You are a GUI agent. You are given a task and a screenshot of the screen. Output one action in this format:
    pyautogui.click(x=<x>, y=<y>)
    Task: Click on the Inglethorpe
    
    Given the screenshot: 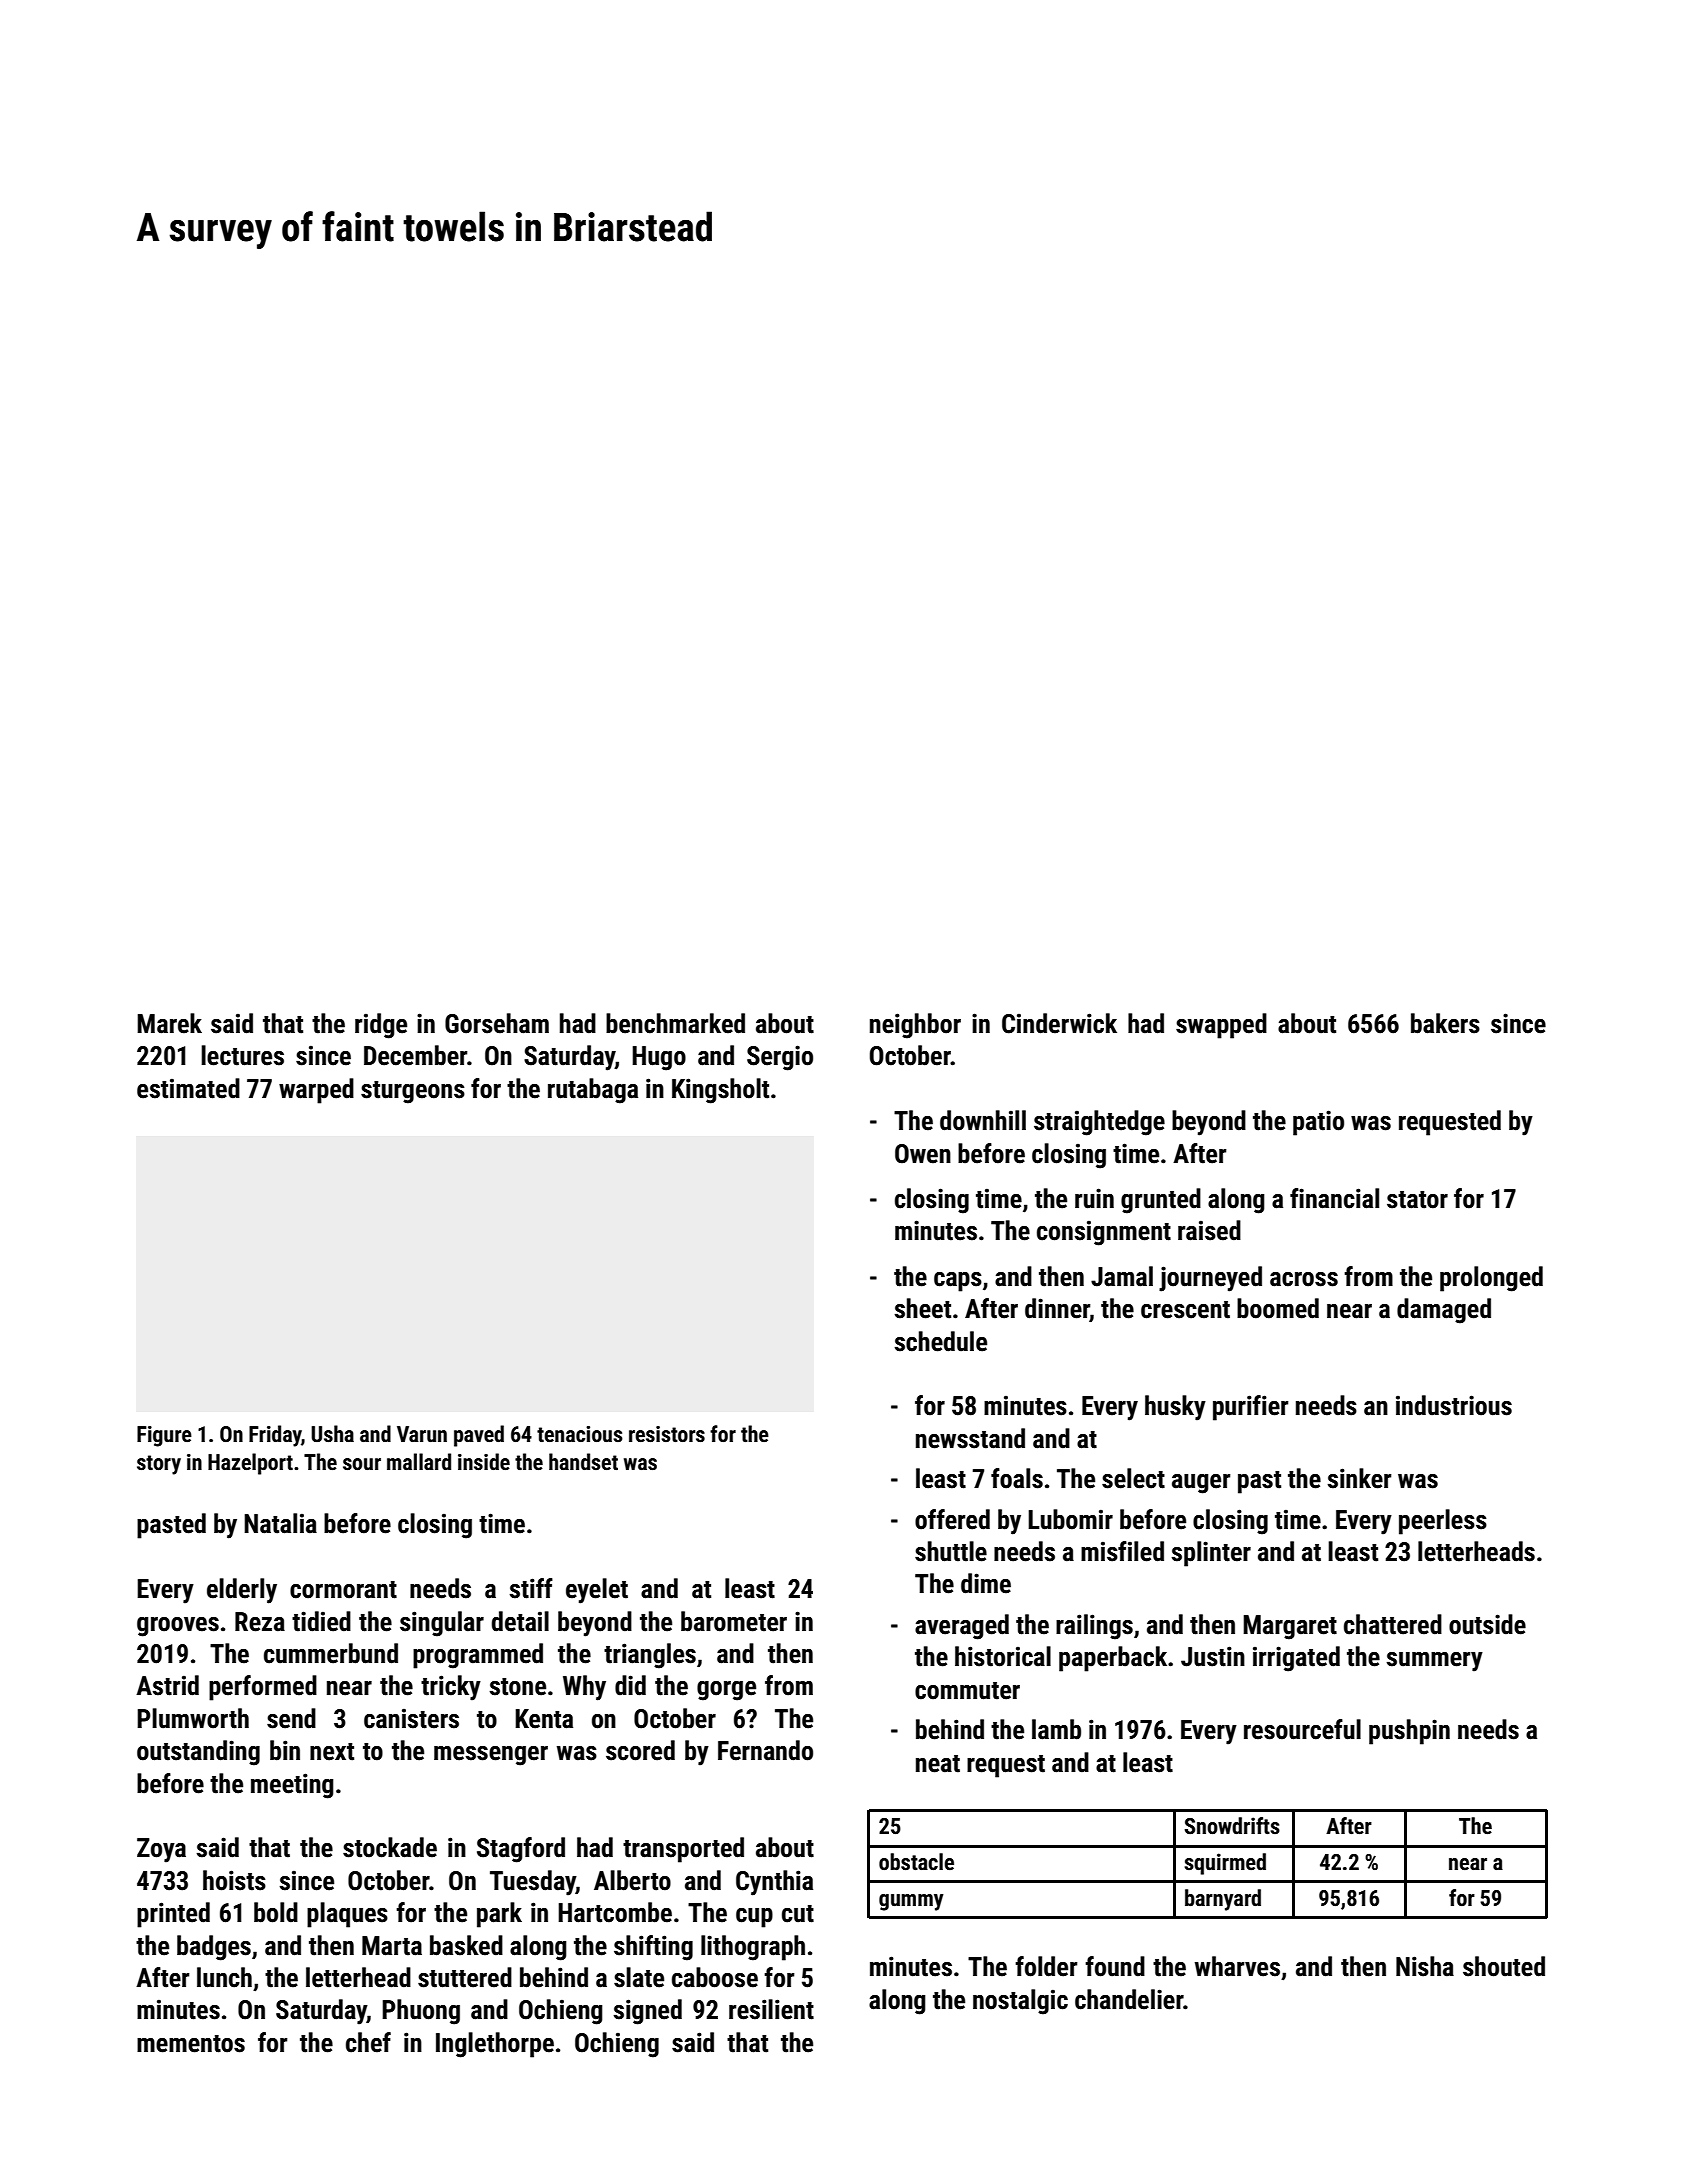 What is the action you would take?
    pyautogui.click(x=495, y=2045)
